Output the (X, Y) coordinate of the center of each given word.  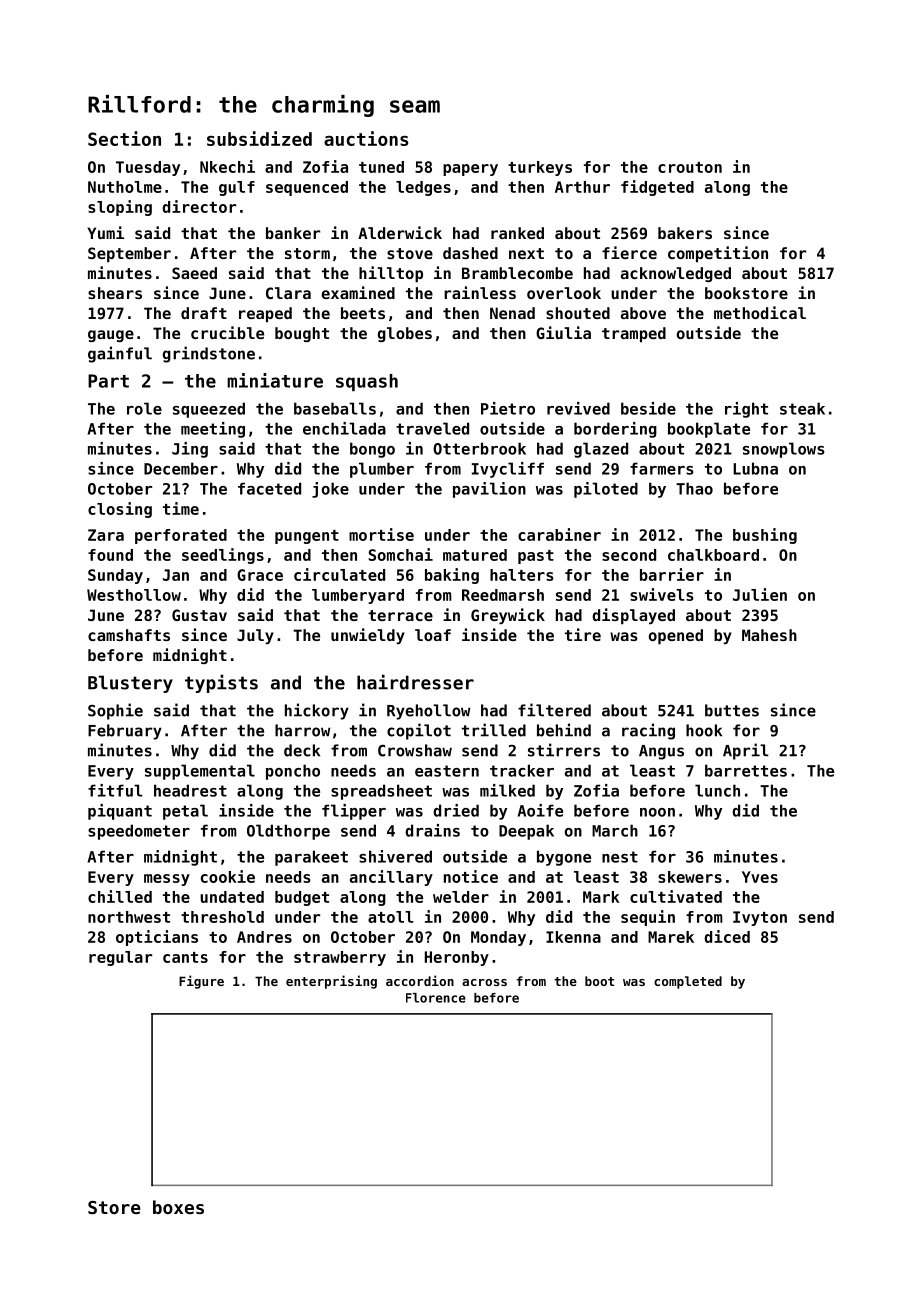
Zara (106, 535)
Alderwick (400, 232)
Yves (760, 877)
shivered (395, 856)
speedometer (139, 832)
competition (718, 254)
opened (676, 636)
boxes (178, 1207)
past (536, 557)
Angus (661, 752)
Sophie (115, 711)
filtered (554, 710)
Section (124, 138)
